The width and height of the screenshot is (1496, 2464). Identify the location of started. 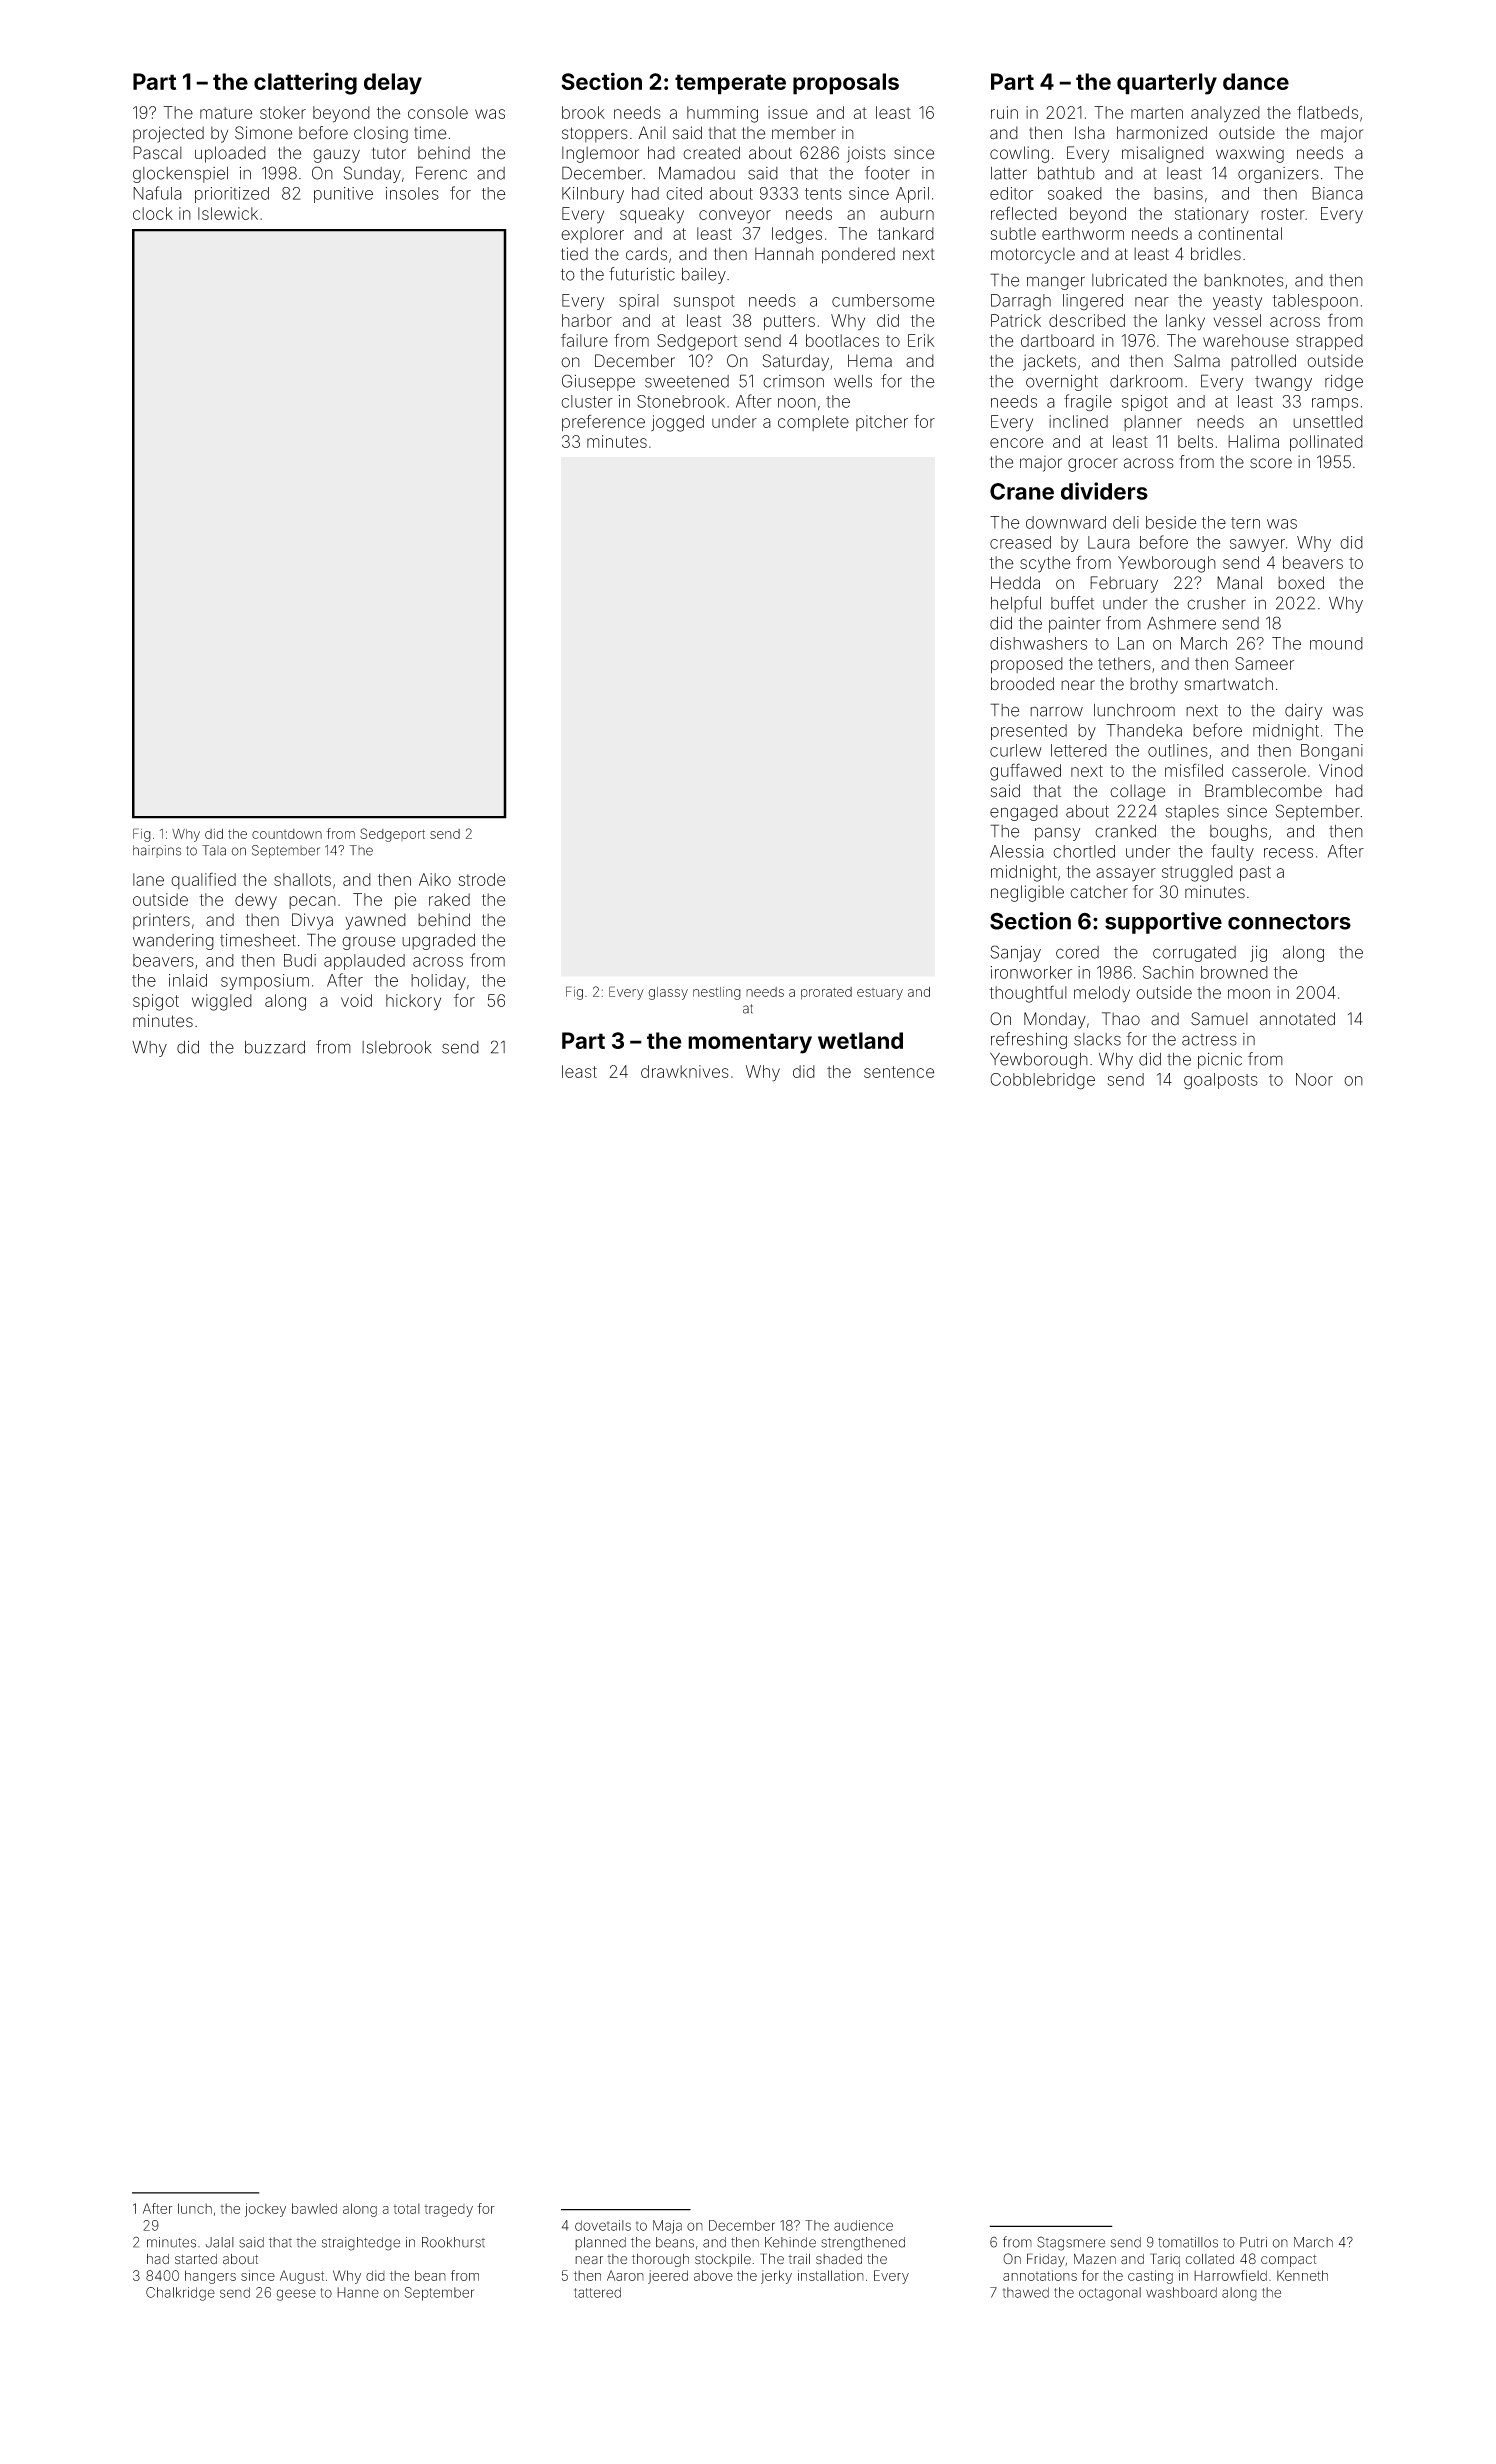
(196, 2259).
